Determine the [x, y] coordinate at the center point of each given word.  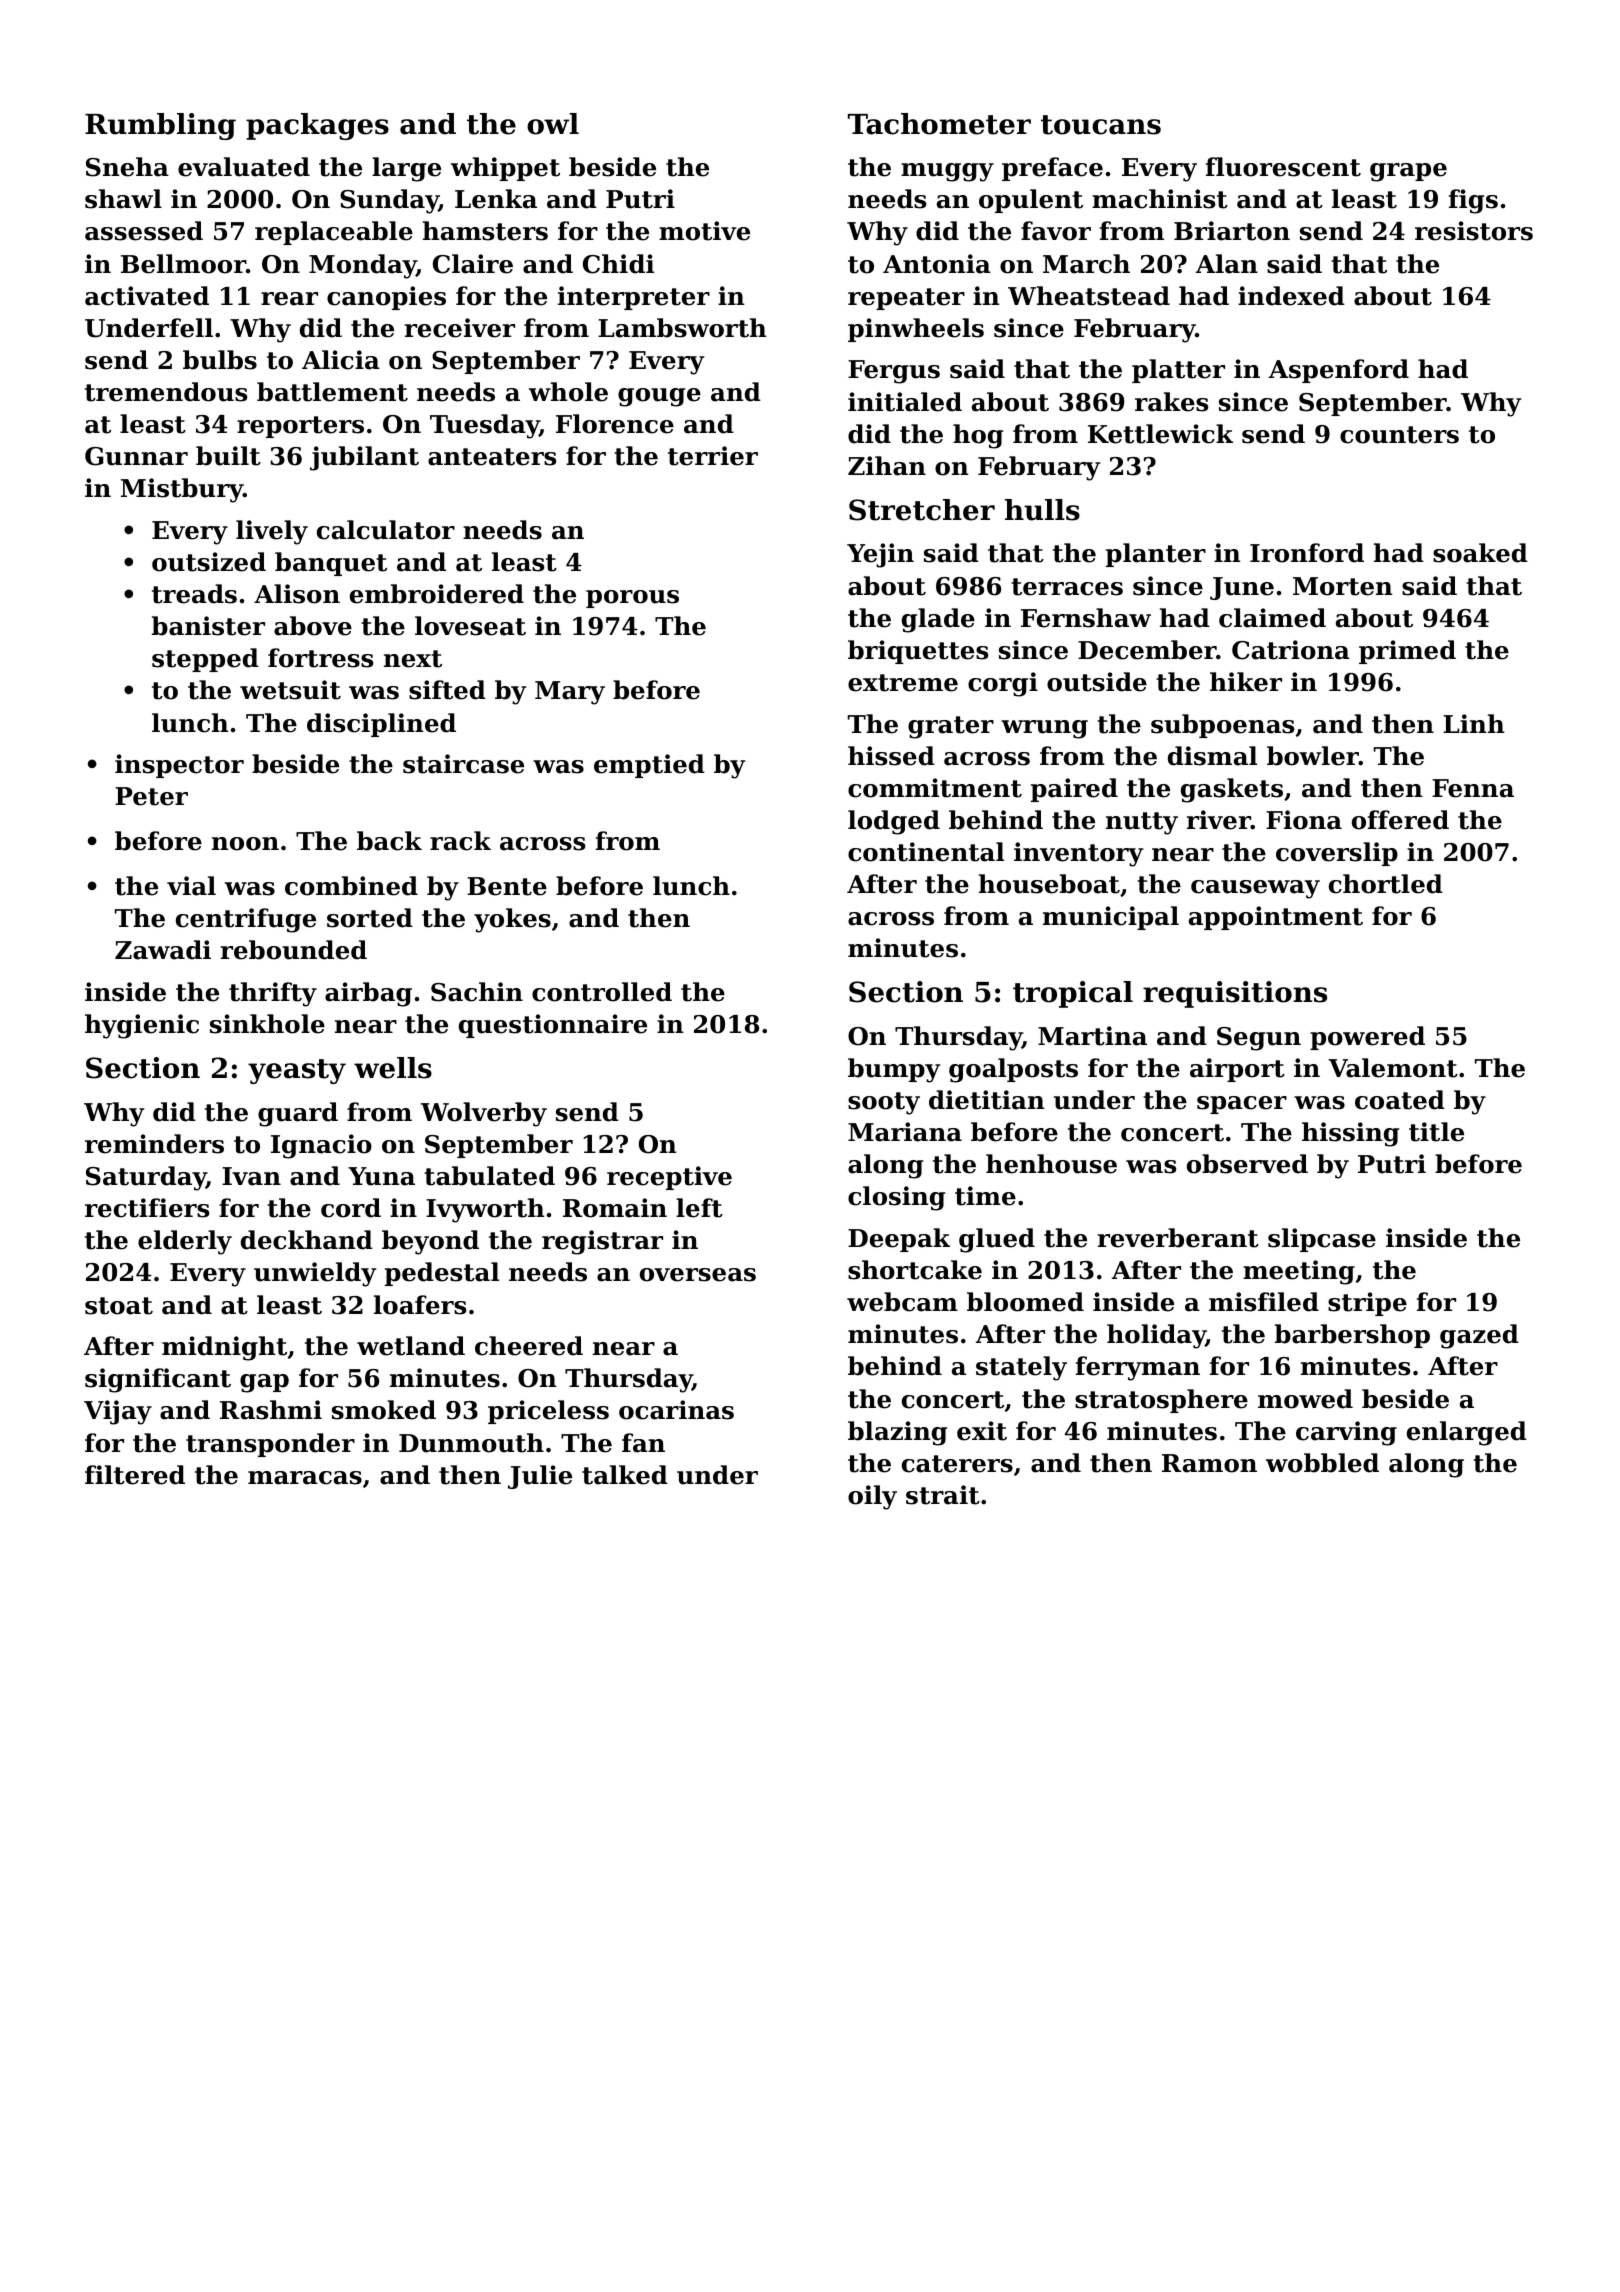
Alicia [341, 360]
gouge [659, 397]
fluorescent [1283, 167]
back [389, 841]
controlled [602, 992]
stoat [119, 1306]
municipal [1111, 918]
